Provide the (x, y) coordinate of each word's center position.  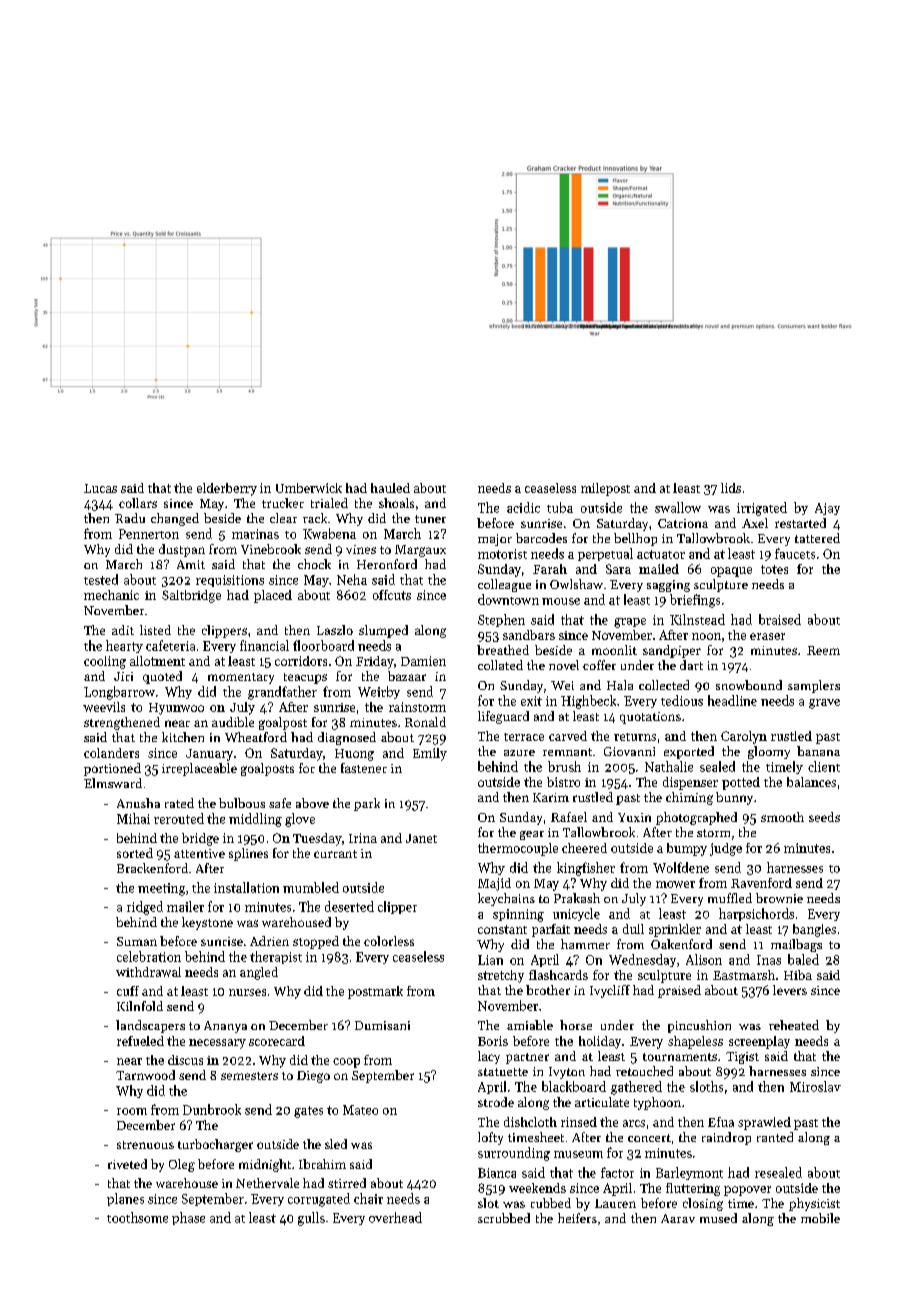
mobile (820, 1218)
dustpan (182, 550)
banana (818, 751)
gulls (311, 1219)
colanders (111, 753)
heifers (577, 1218)
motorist (502, 554)
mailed (659, 569)
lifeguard (503, 717)
